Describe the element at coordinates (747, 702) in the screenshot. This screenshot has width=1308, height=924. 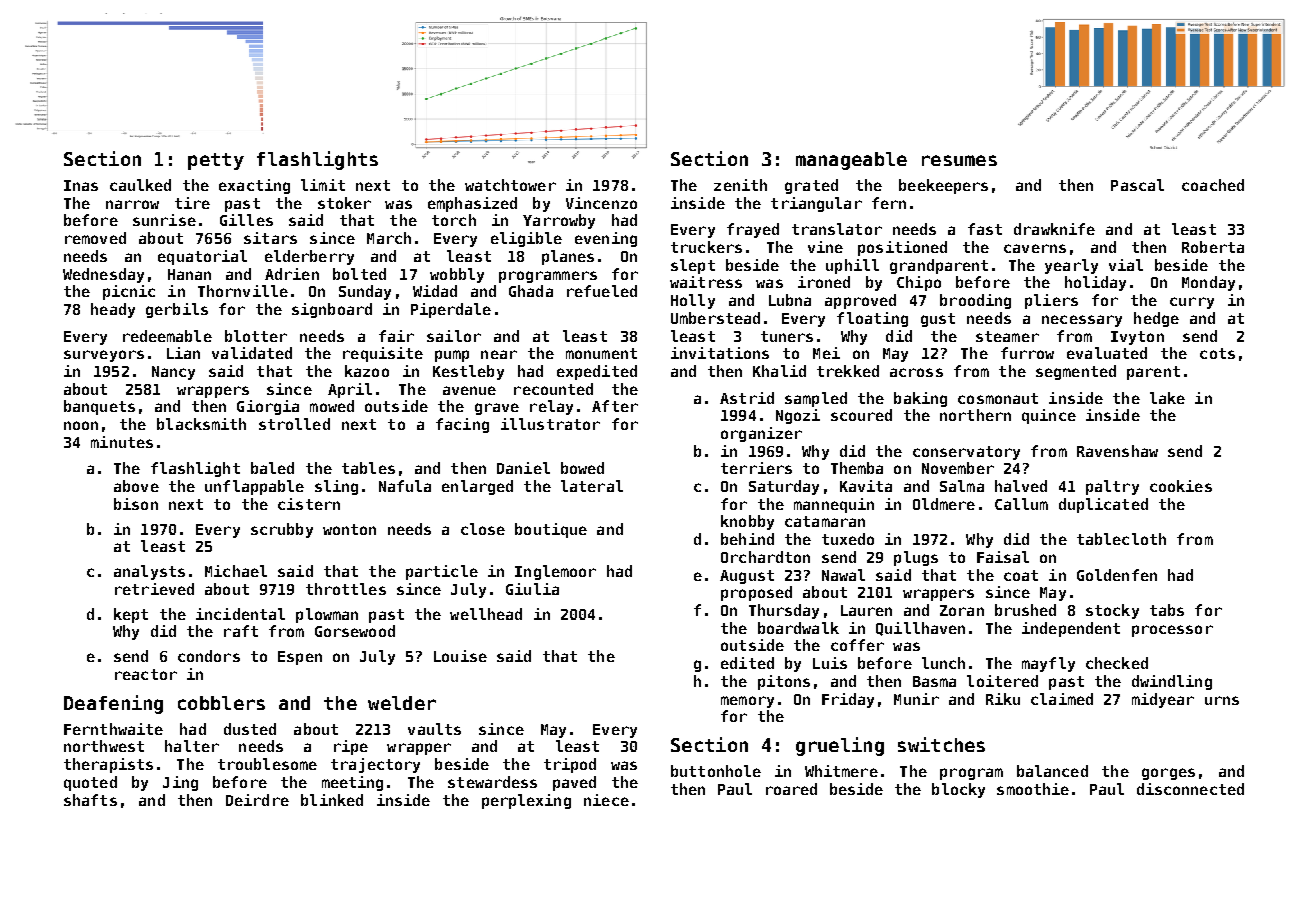
I see `memory` at that location.
